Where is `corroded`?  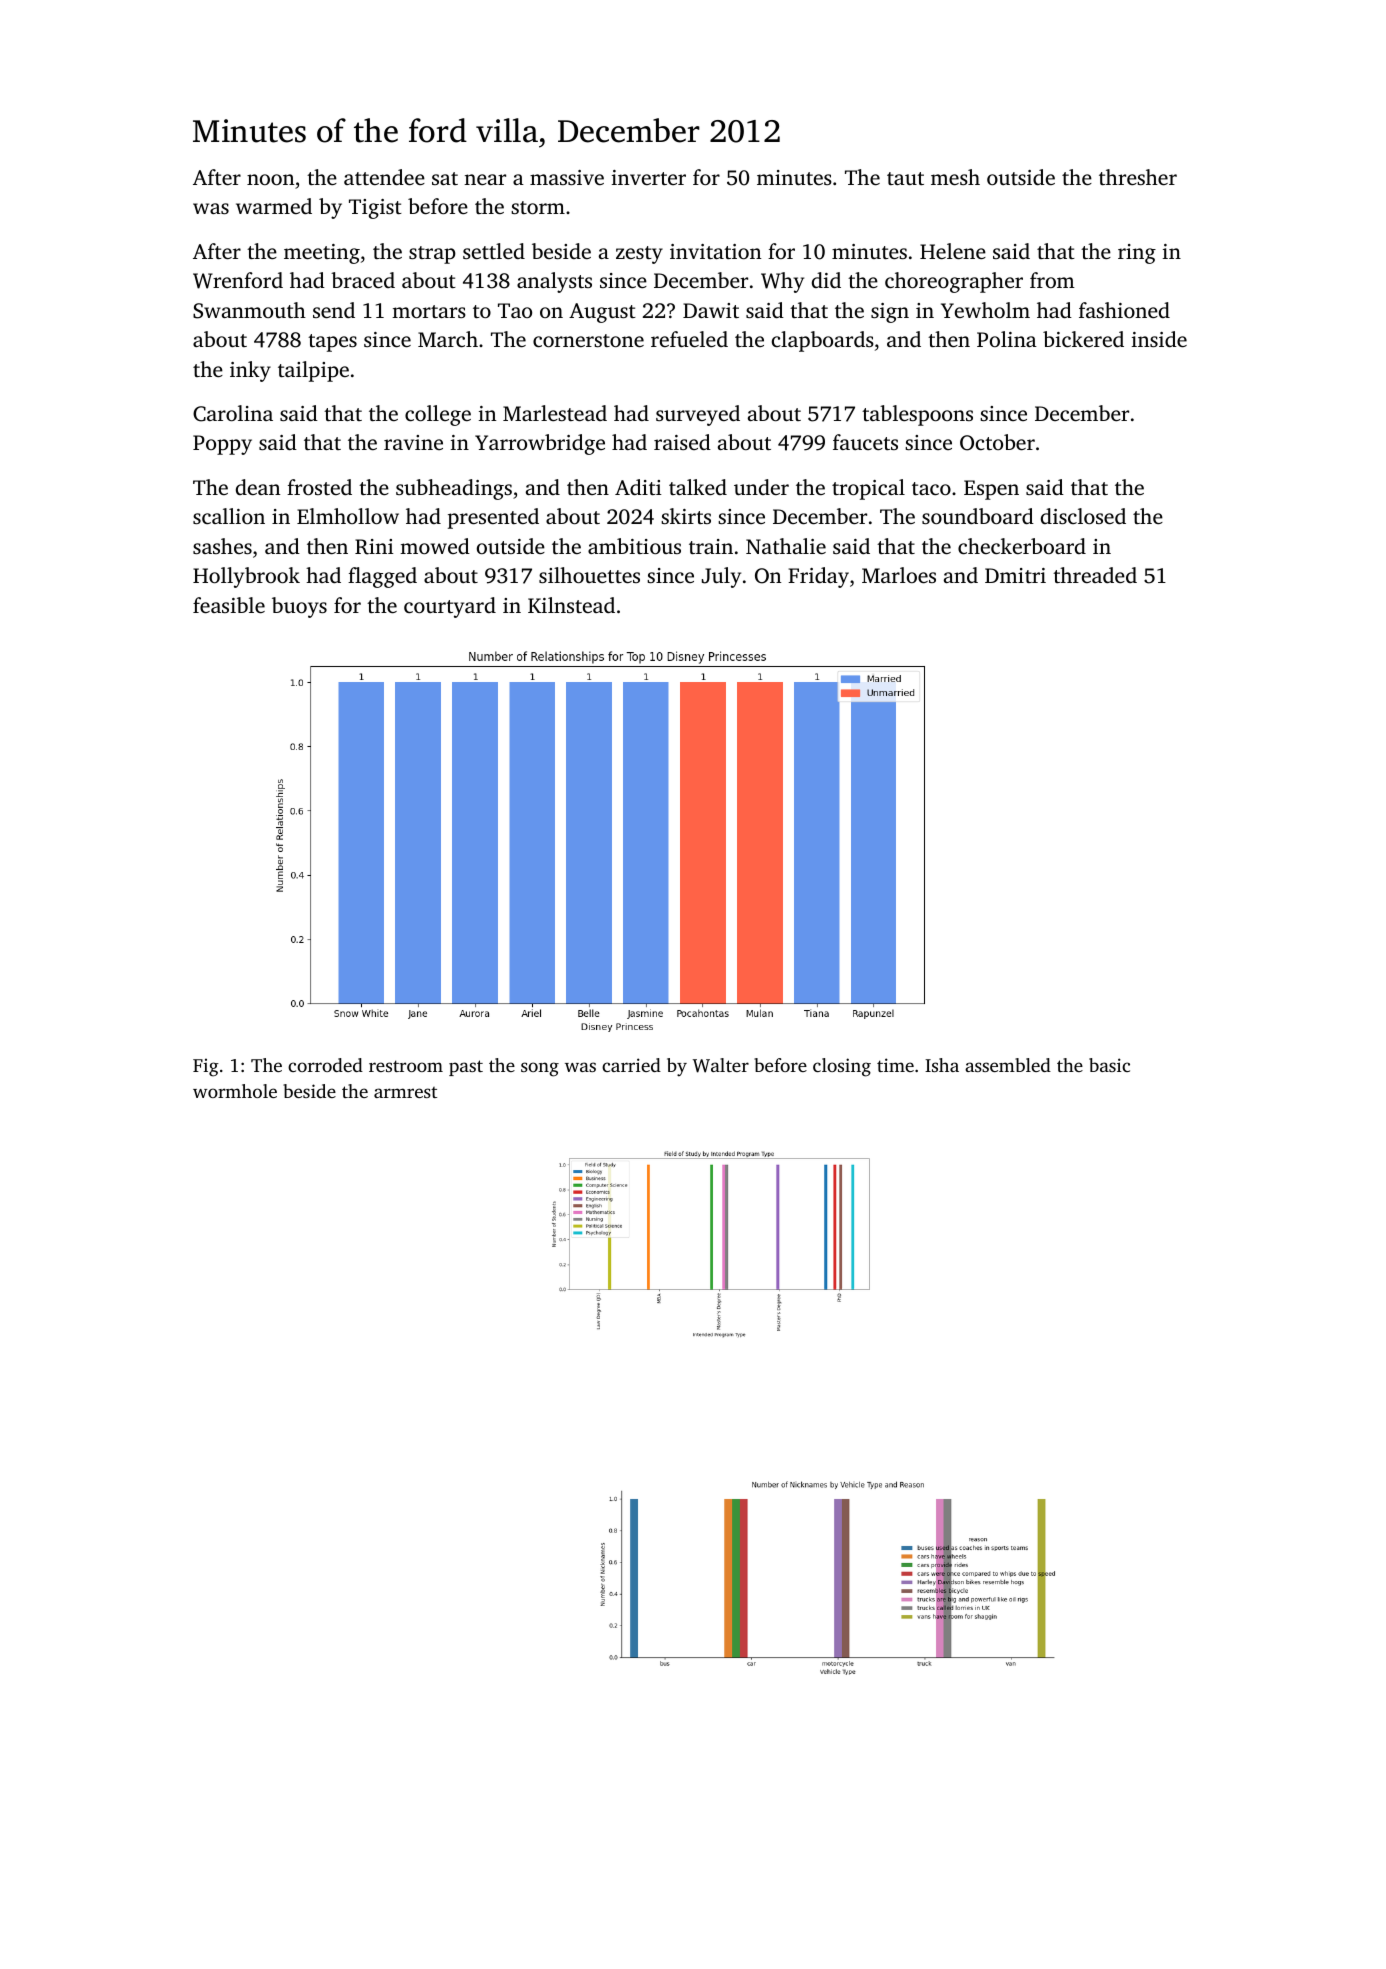 corroded is located at coordinates (325, 1065).
